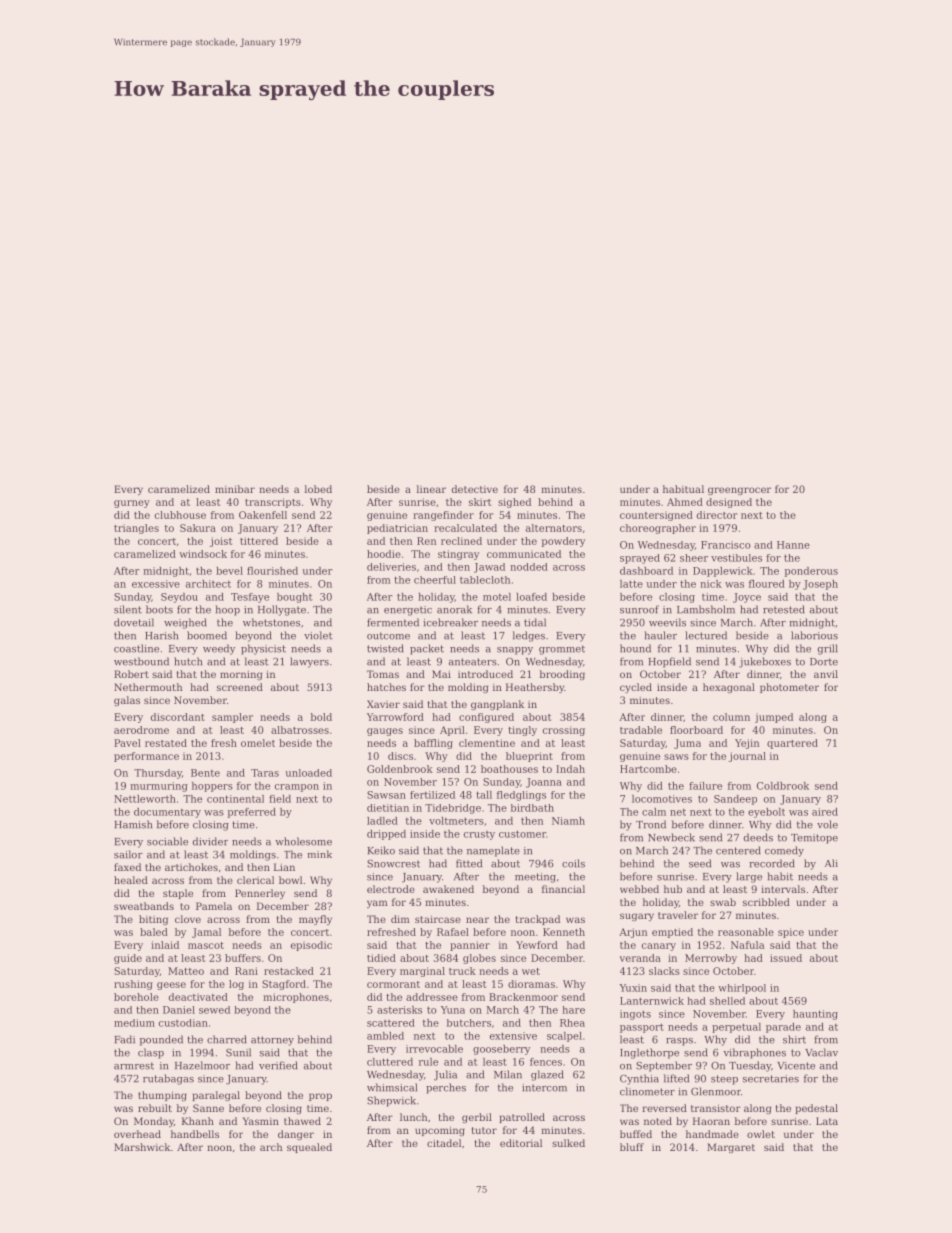  What do you see at coordinates (537, 945) in the document?
I see `Yewford` at bounding box center [537, 945].
